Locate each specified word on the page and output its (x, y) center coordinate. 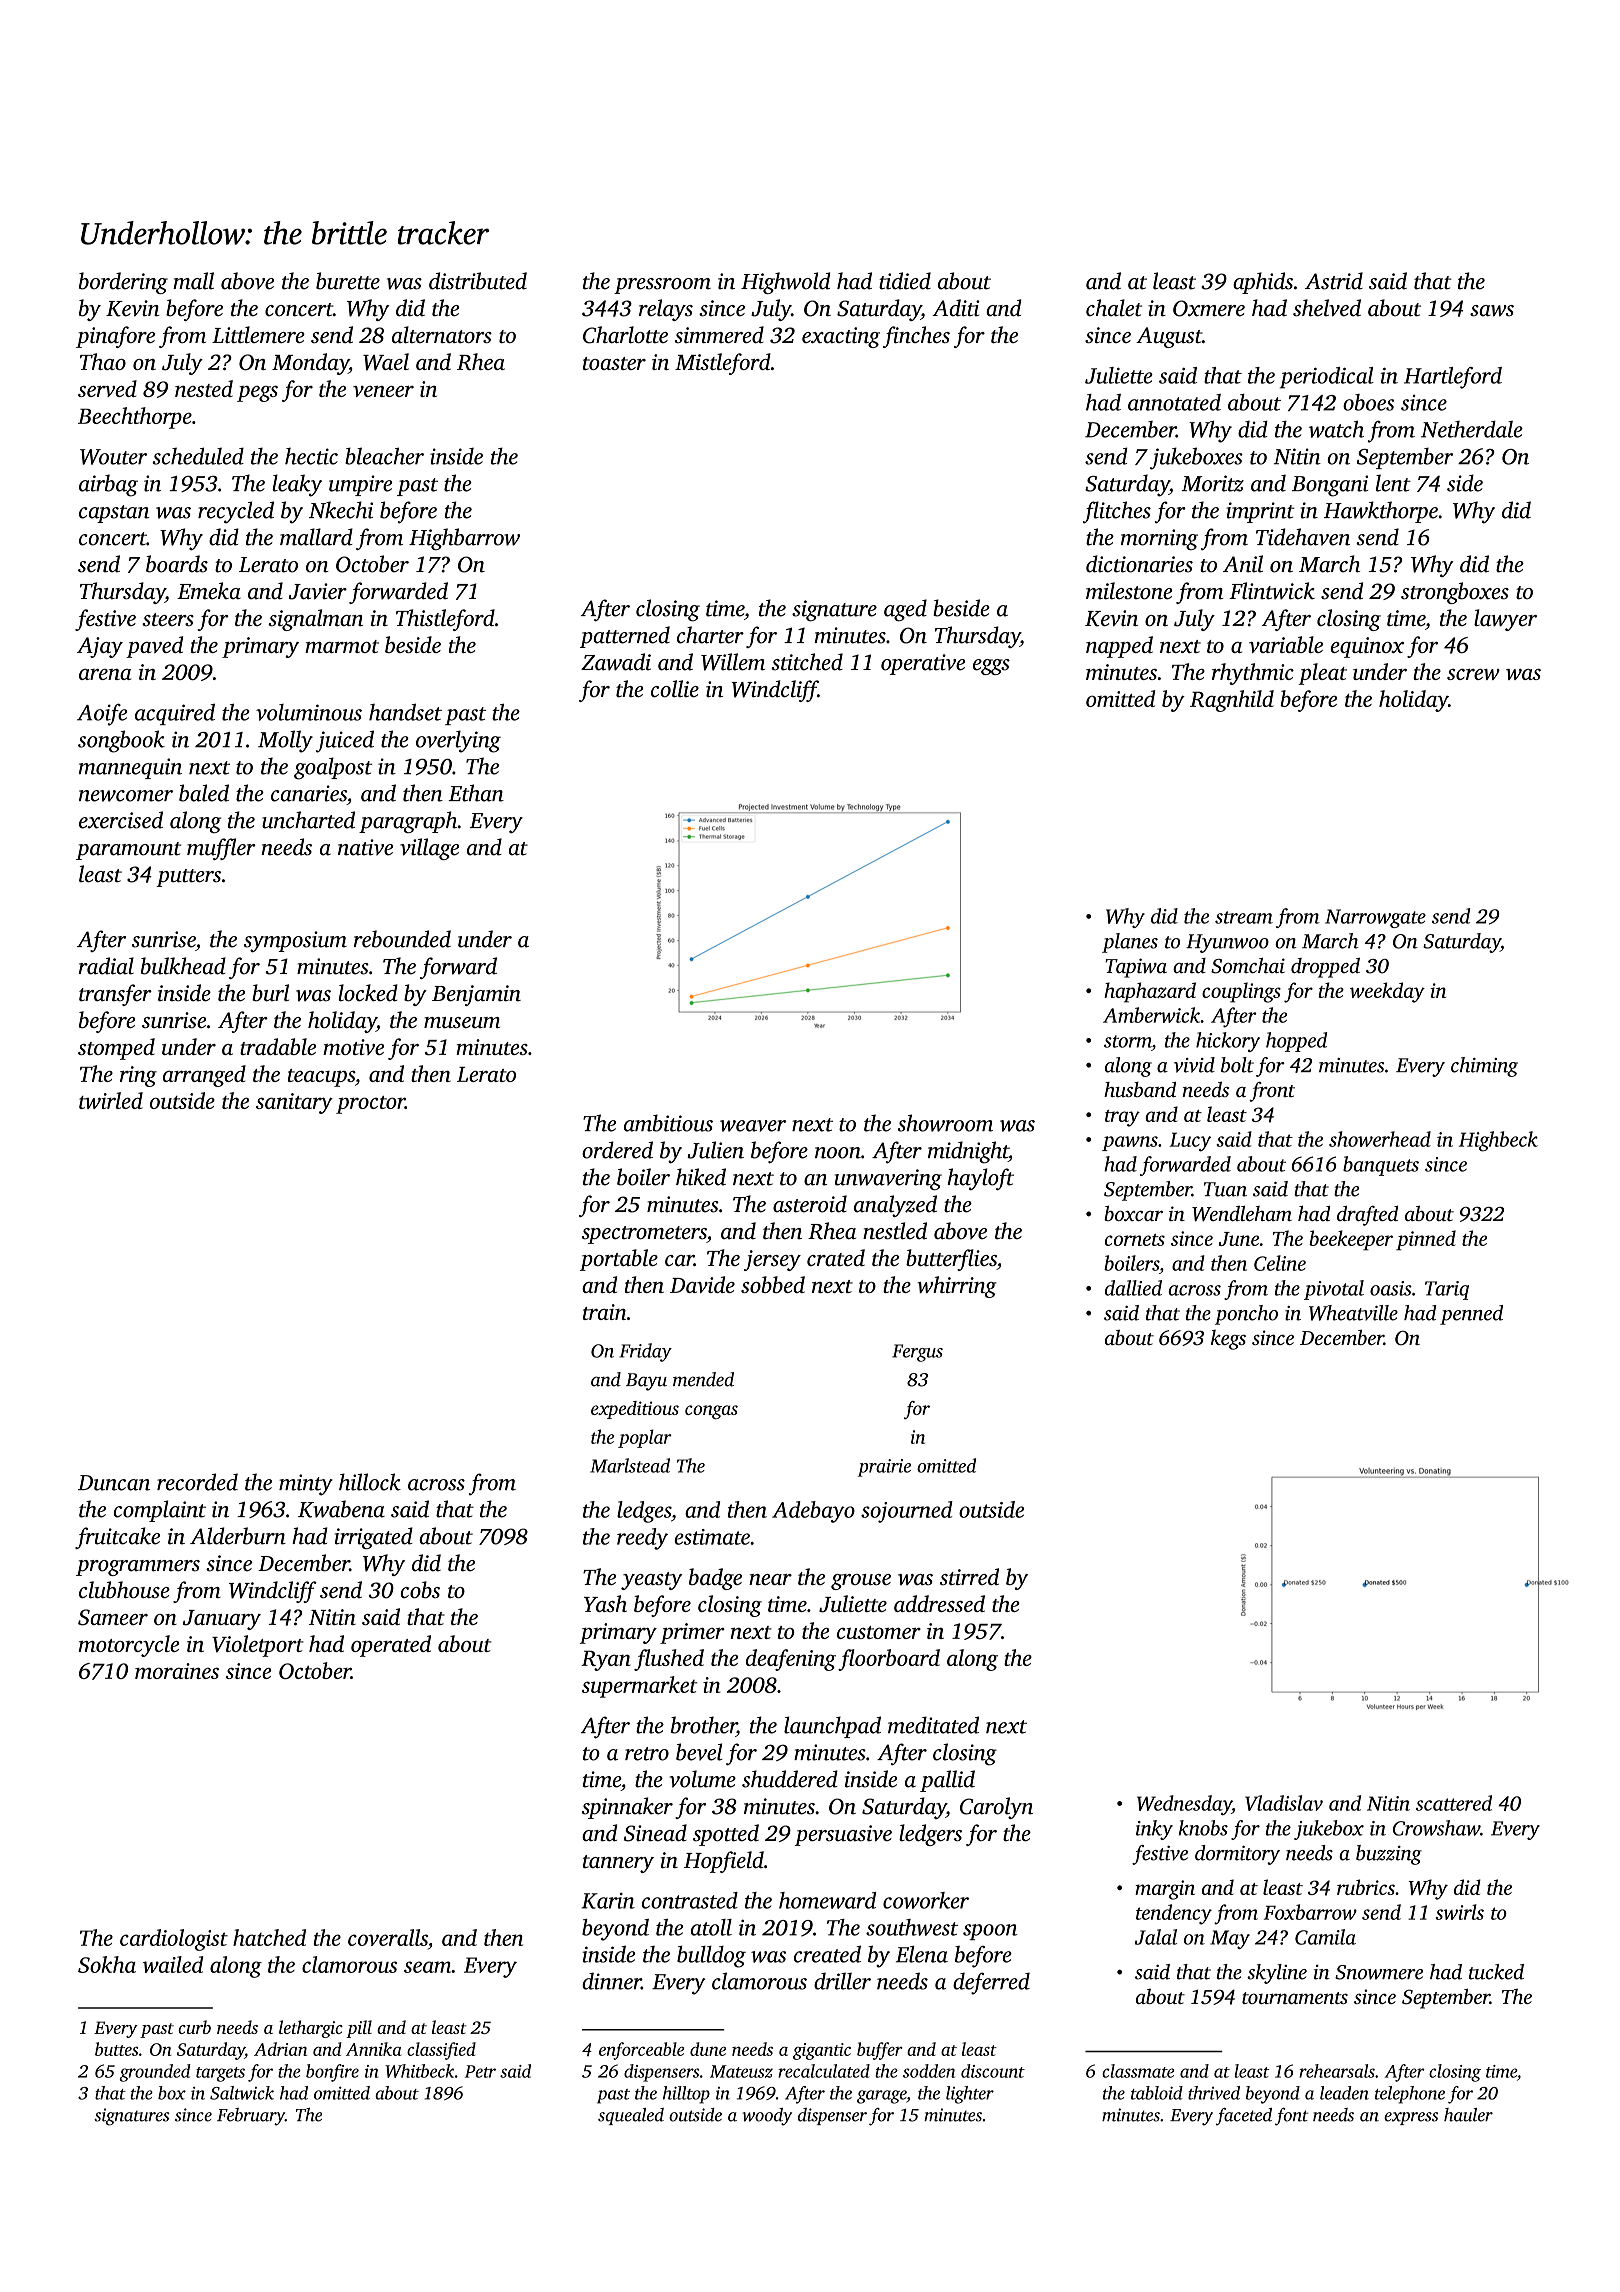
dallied (1133, 1288)
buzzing (1389, 1855)
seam (428, 1967)
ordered (617, 1150)
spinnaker (627, 1808)
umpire (360, 485)
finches (916, 337)
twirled (111, 1100)
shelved (1327, 308)
